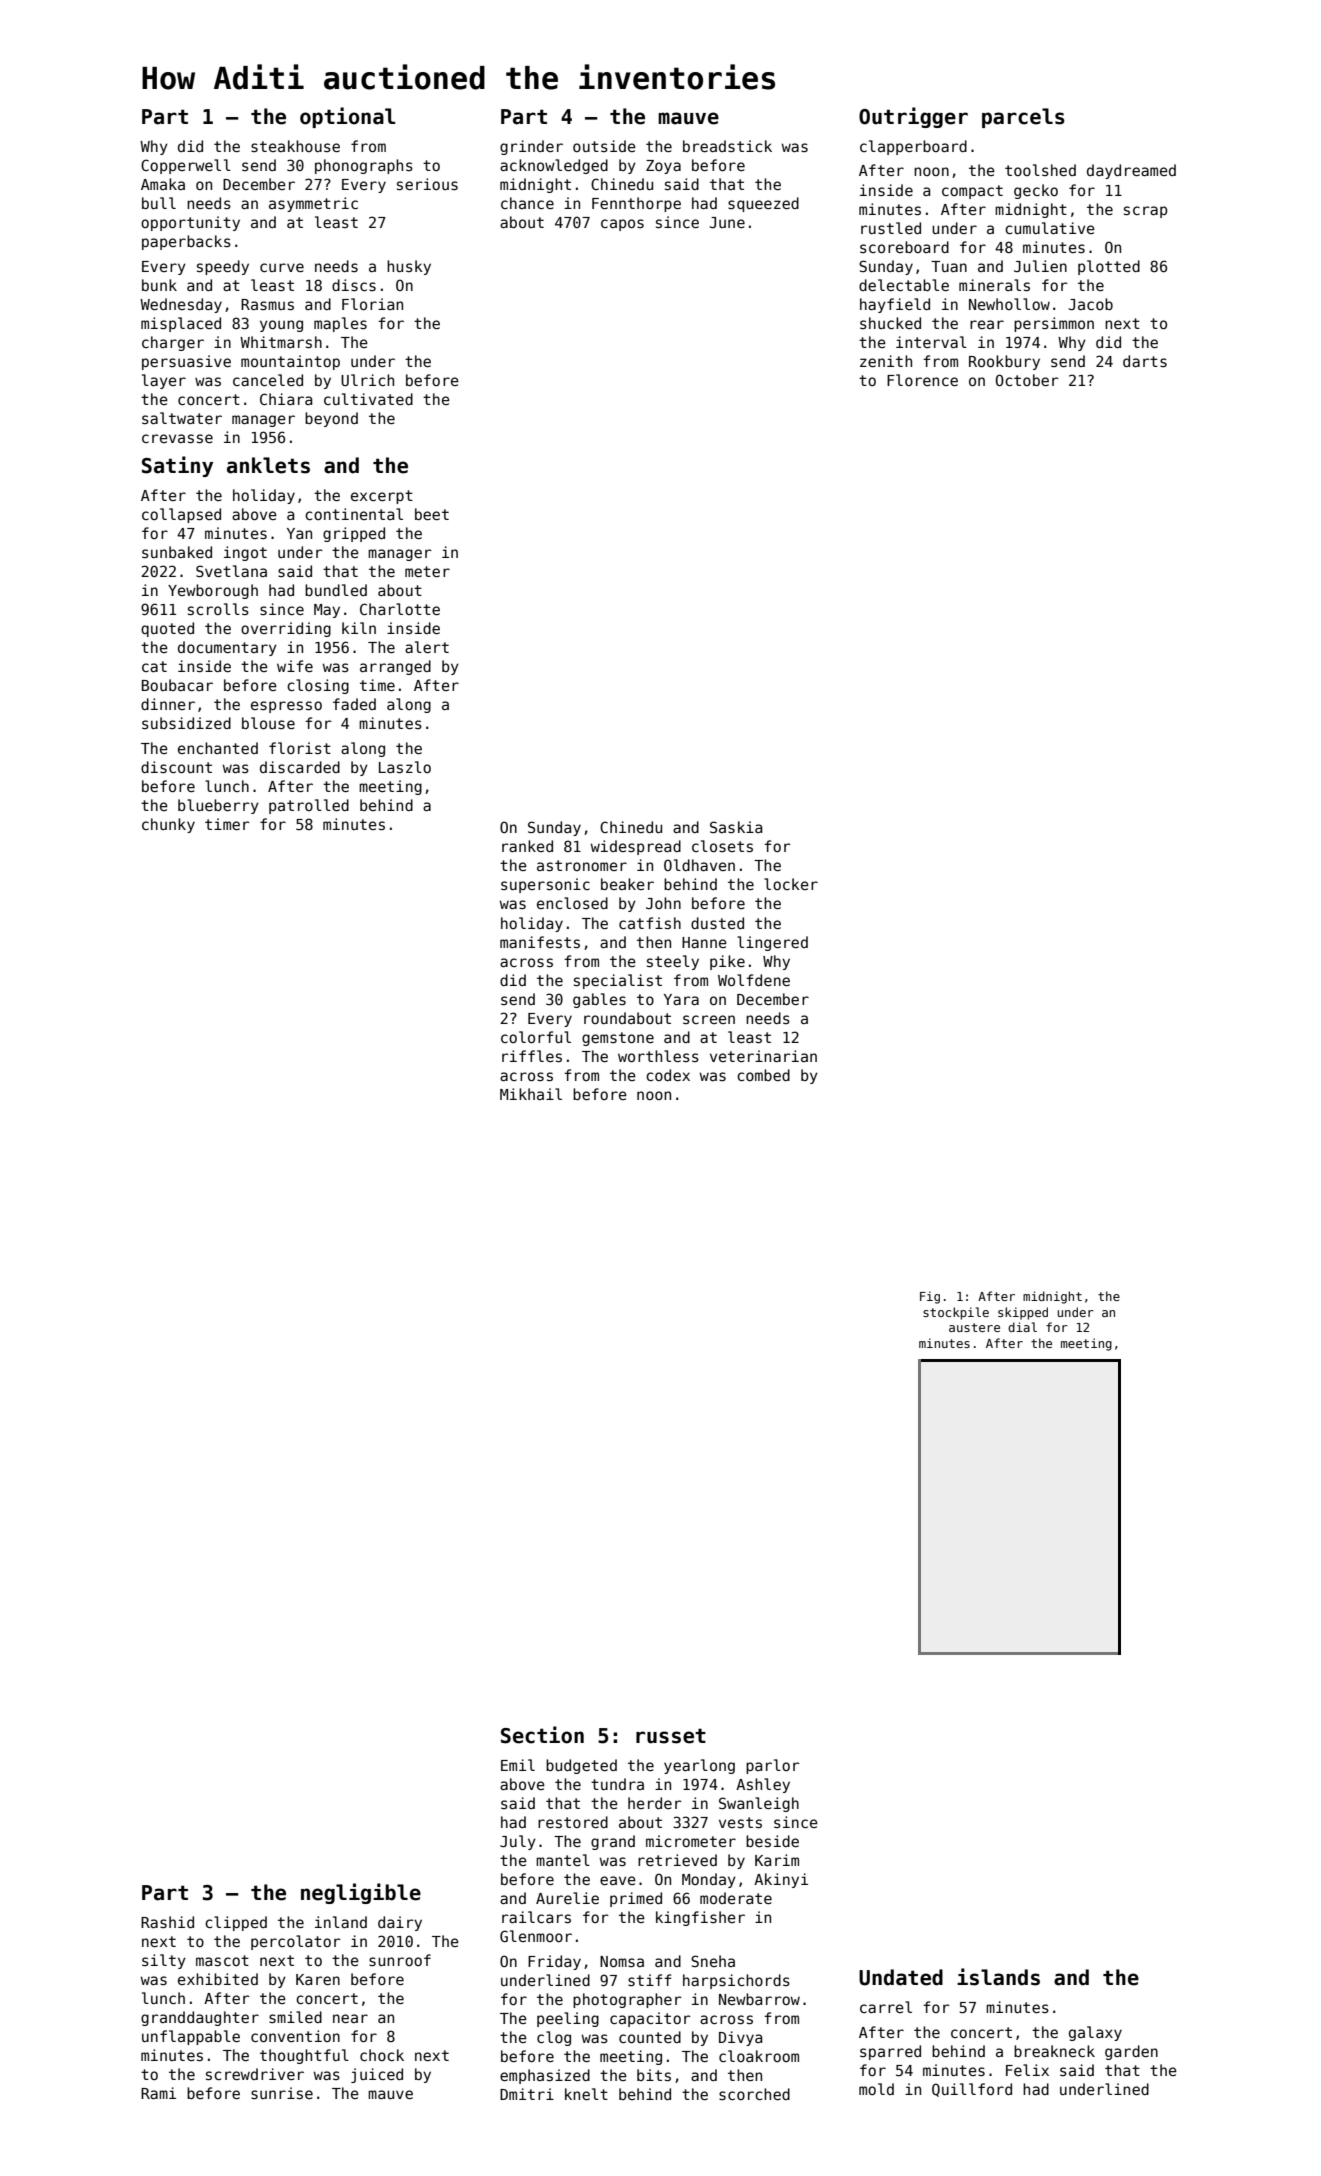  Describe the element at coordinates (604, 146) in the image. I see `outside` at that location.
